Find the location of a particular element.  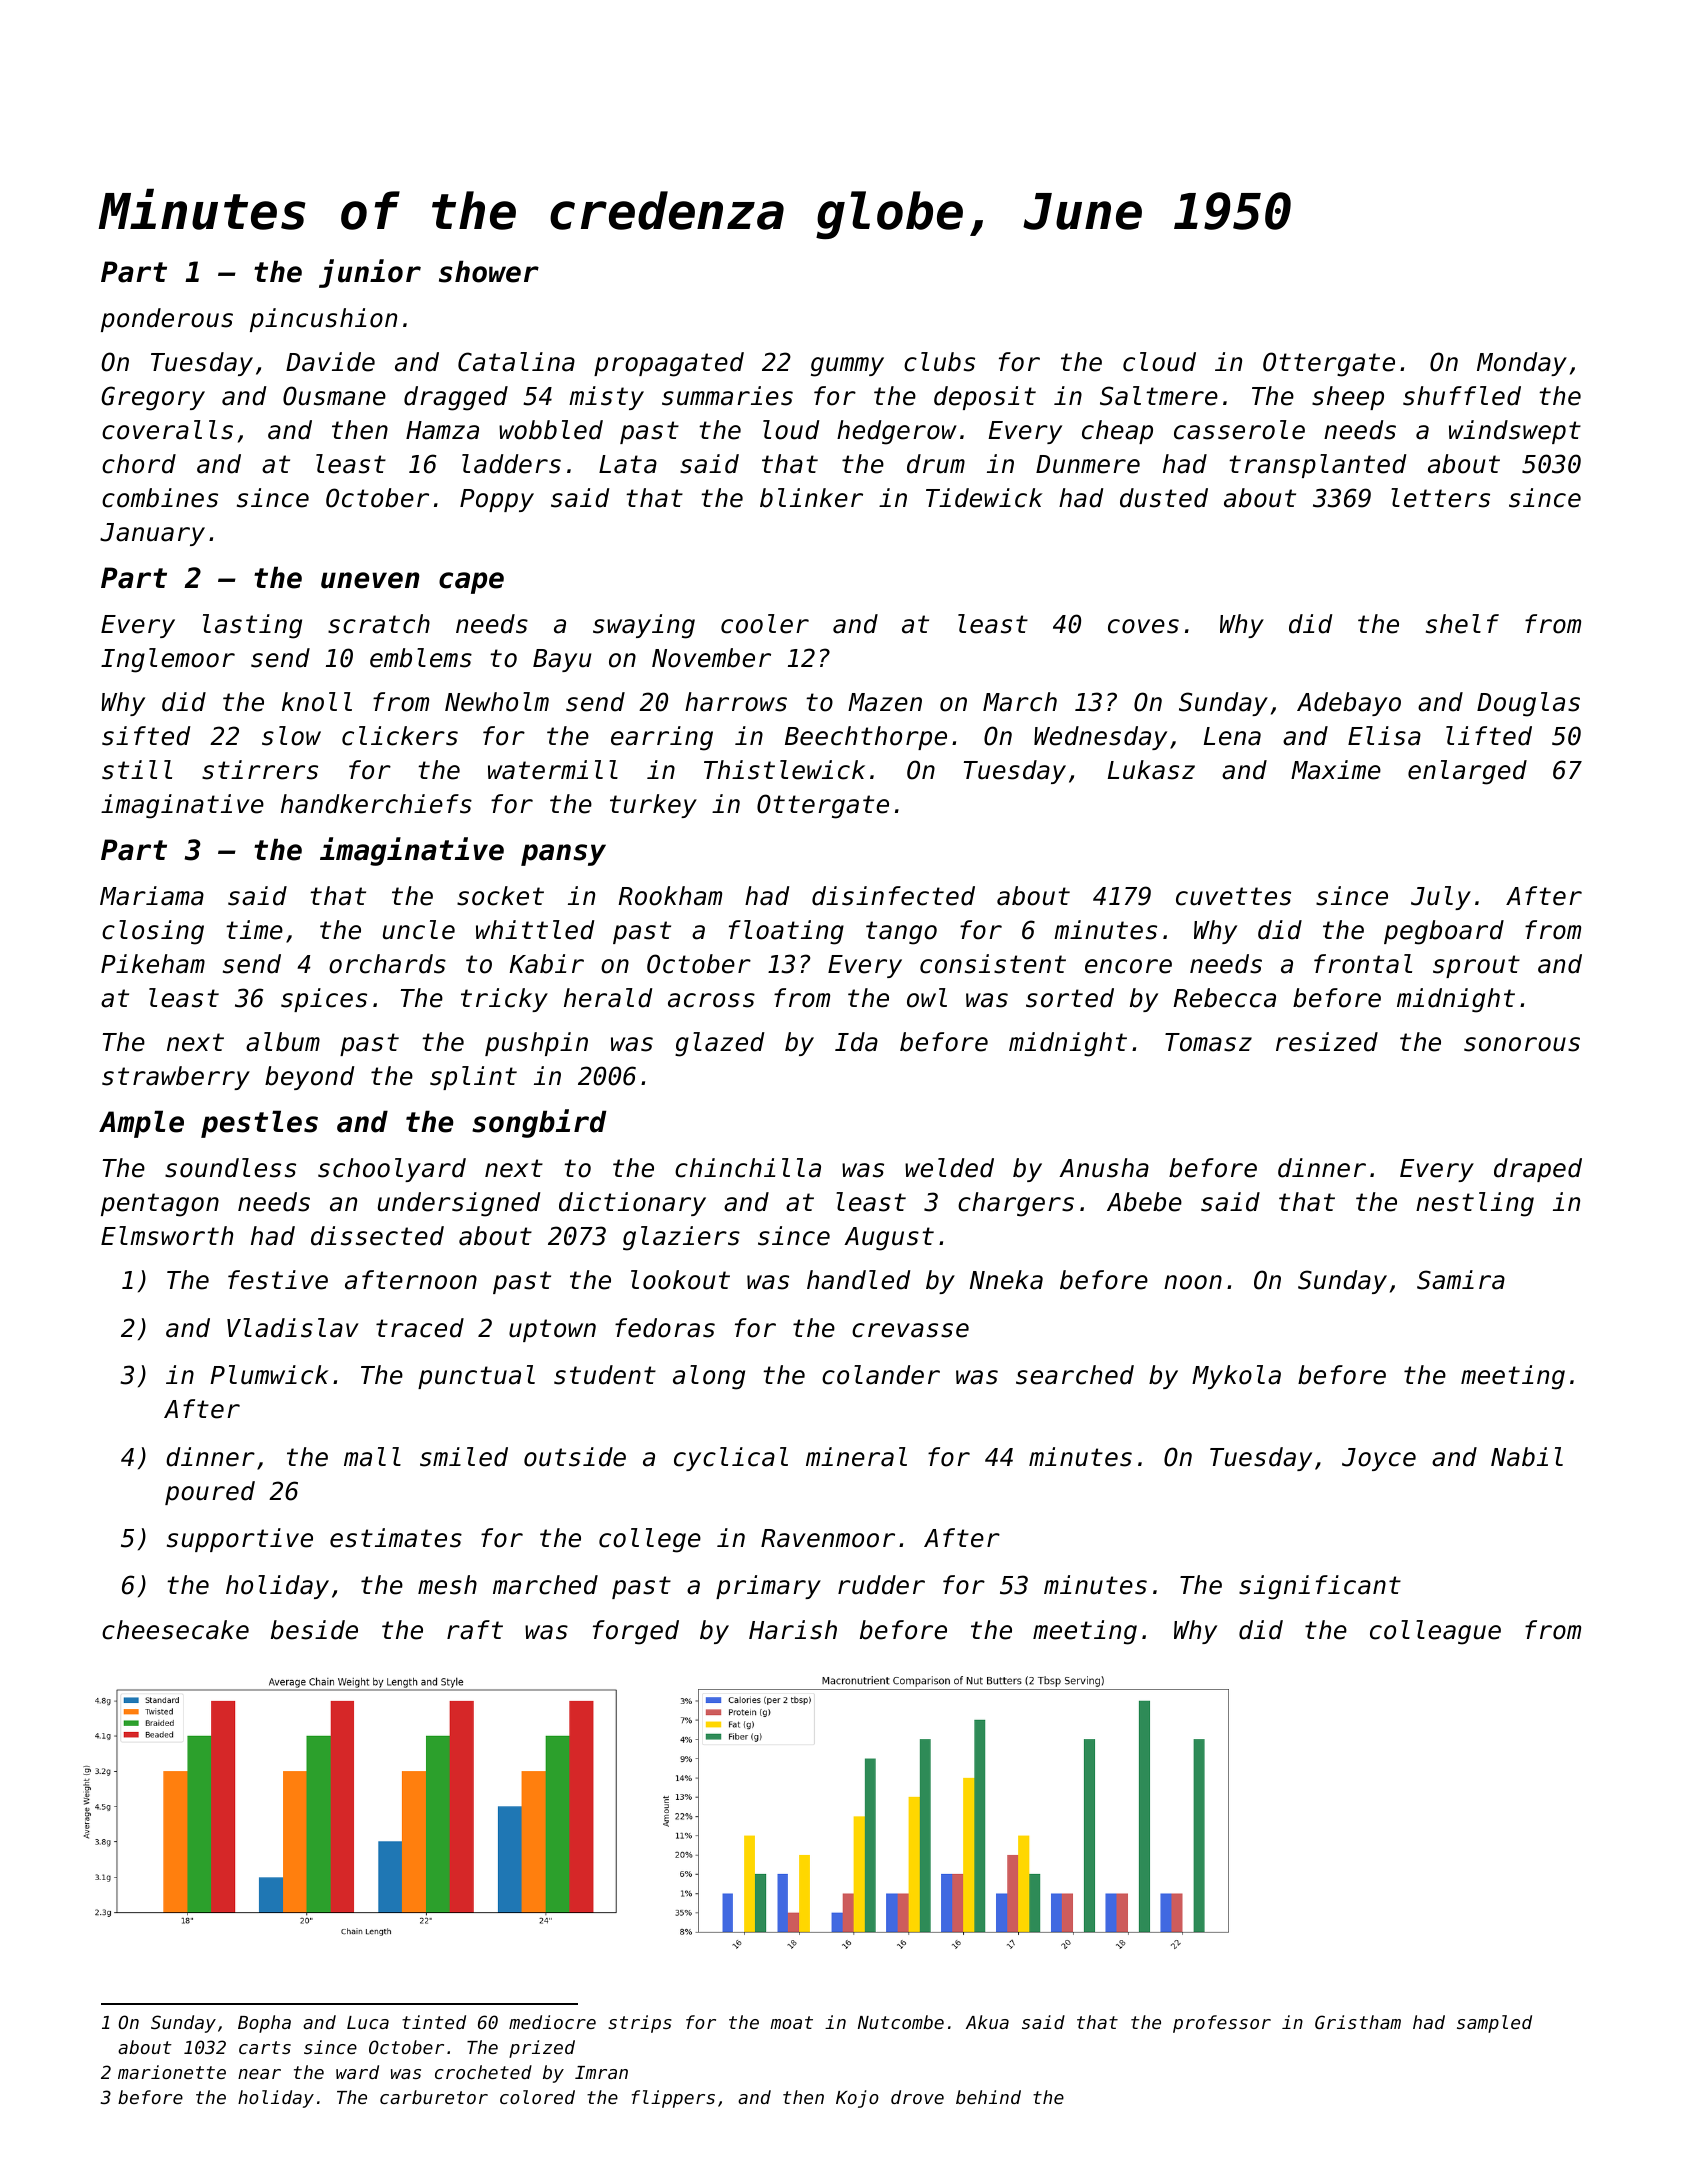

rudder is located at coordinates (881, 1585).
